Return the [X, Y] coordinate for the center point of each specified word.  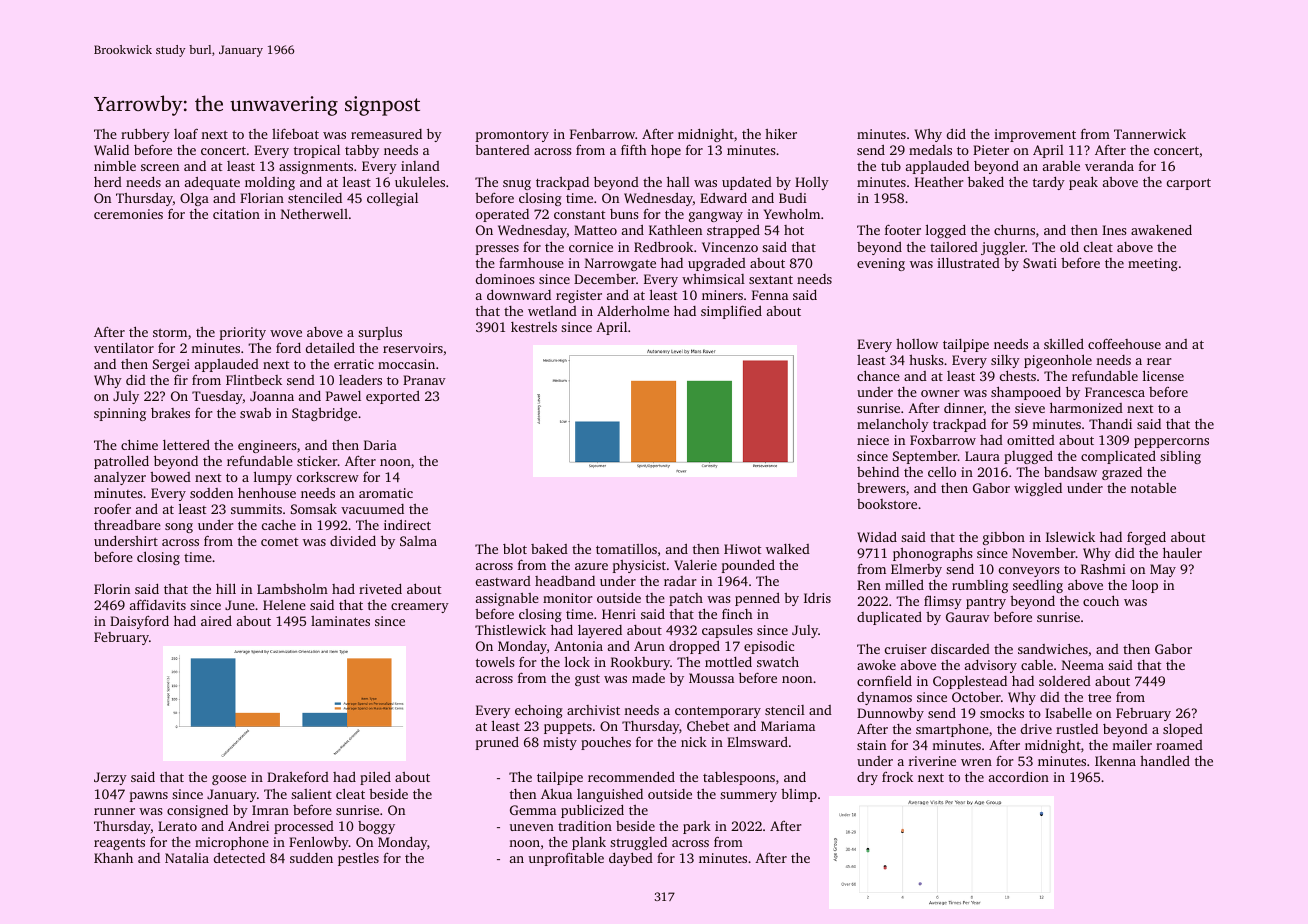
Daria [380, 445]
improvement [1035, 135]
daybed [631, 859]
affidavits [158, 604]
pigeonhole [1058, 361]
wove [286, 333]
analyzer [120, 478]
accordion [1019, 776]
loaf [186, 133]
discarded [960, 648]
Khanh [113, 857]
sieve [1030, 408]
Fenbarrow [602, 134]
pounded [748, 566]
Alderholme [633, 311]
